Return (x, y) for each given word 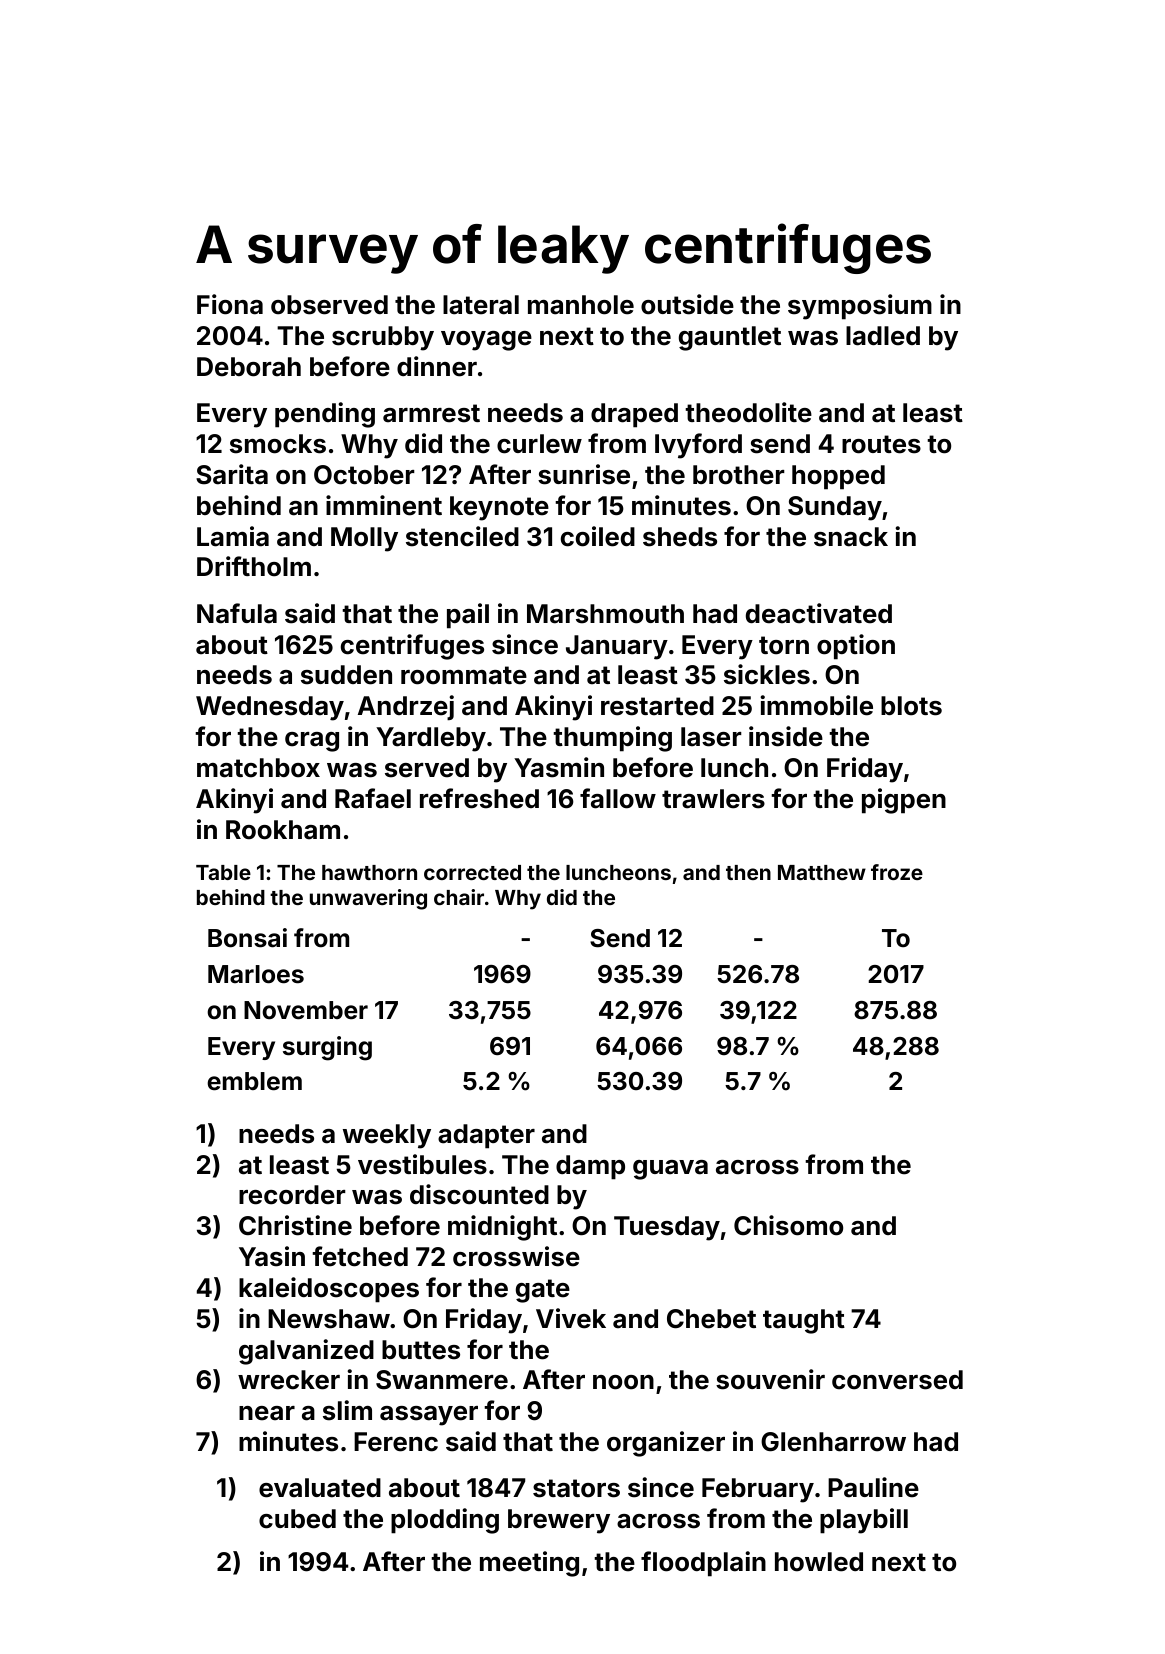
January (617, 647)
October (364, 475)
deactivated (819, 613)
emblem (254, 1081)
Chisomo (788, 1225)
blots (911, 706)
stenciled (462, 536)
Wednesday (270, 708)
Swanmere (442, 1380)
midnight (502, 1228)
